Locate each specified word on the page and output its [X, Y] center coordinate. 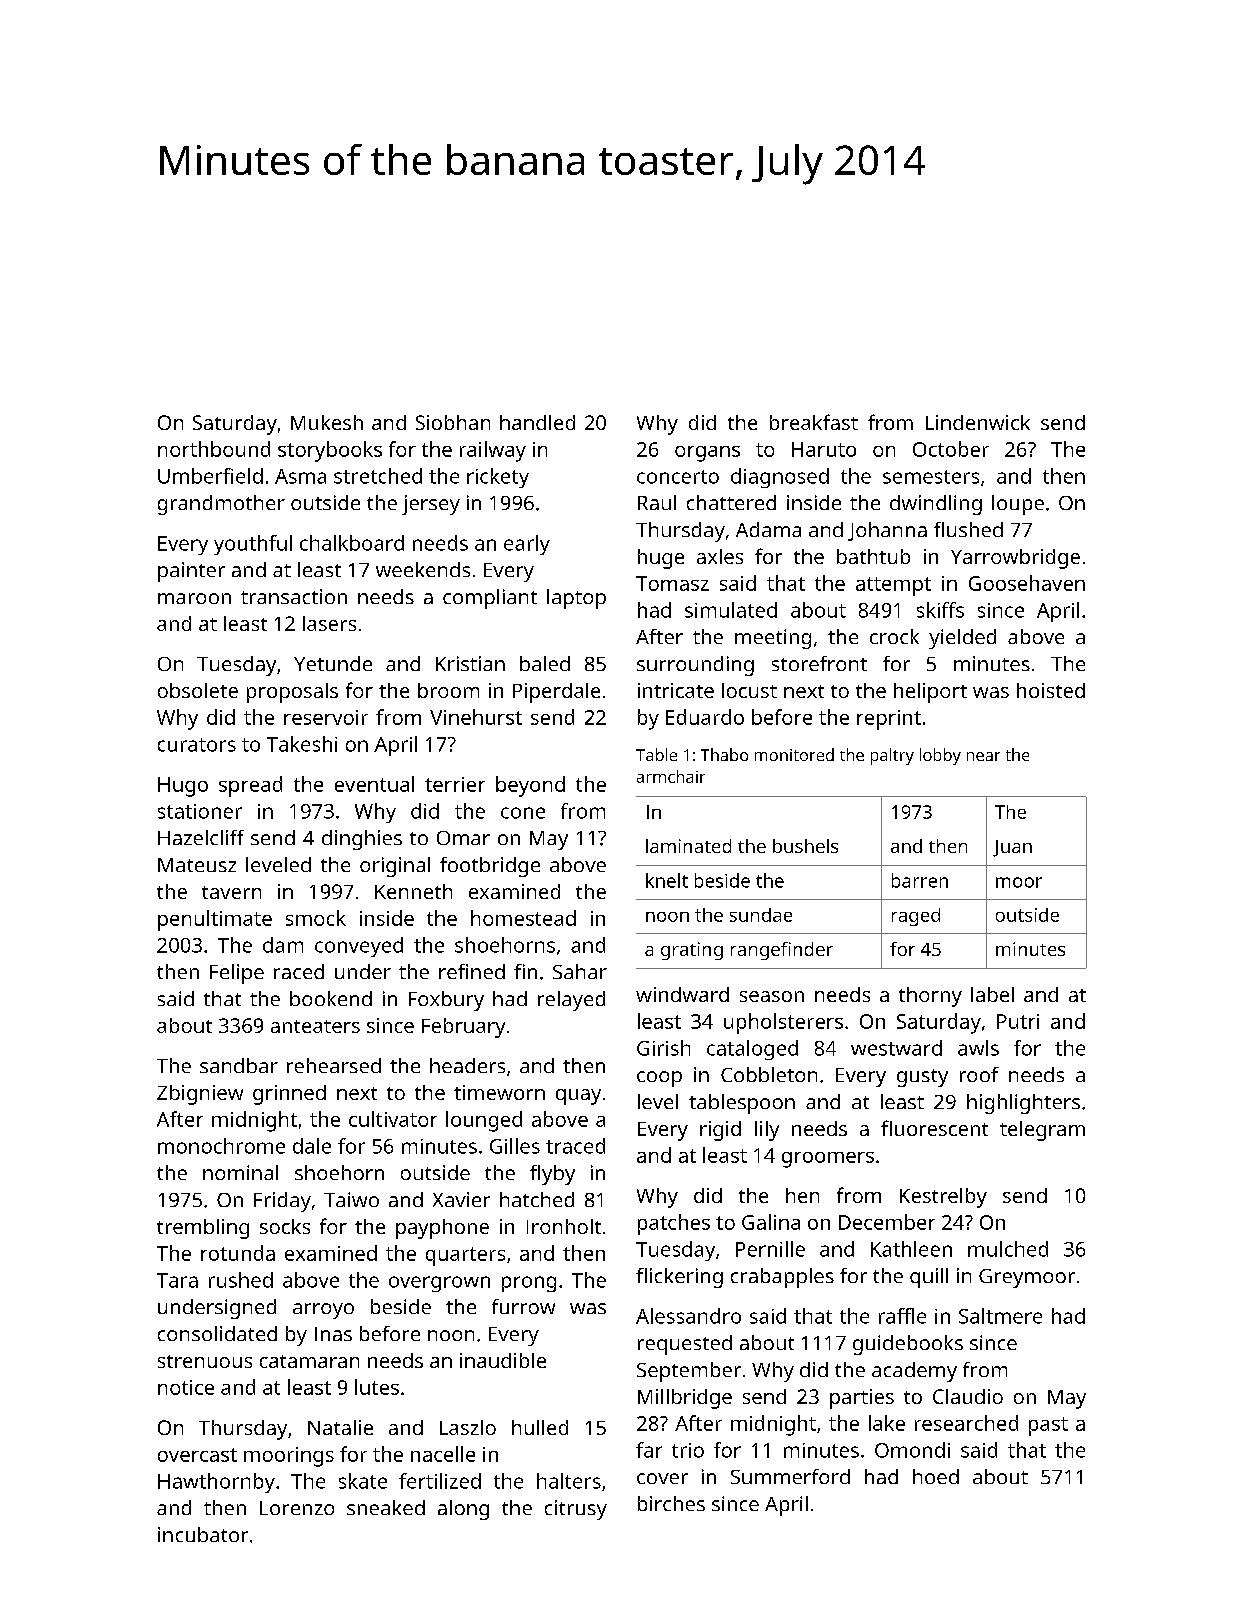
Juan [1012, 848]
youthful [253, 545]
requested [685, 1345]
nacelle [443, 1454]
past [1048, 1426]
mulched [1008, 1249]
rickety [498, 478]
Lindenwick [978, 422]
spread [250, 786]
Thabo [724, 754]
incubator [203, 1534]
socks [285, 1226]
